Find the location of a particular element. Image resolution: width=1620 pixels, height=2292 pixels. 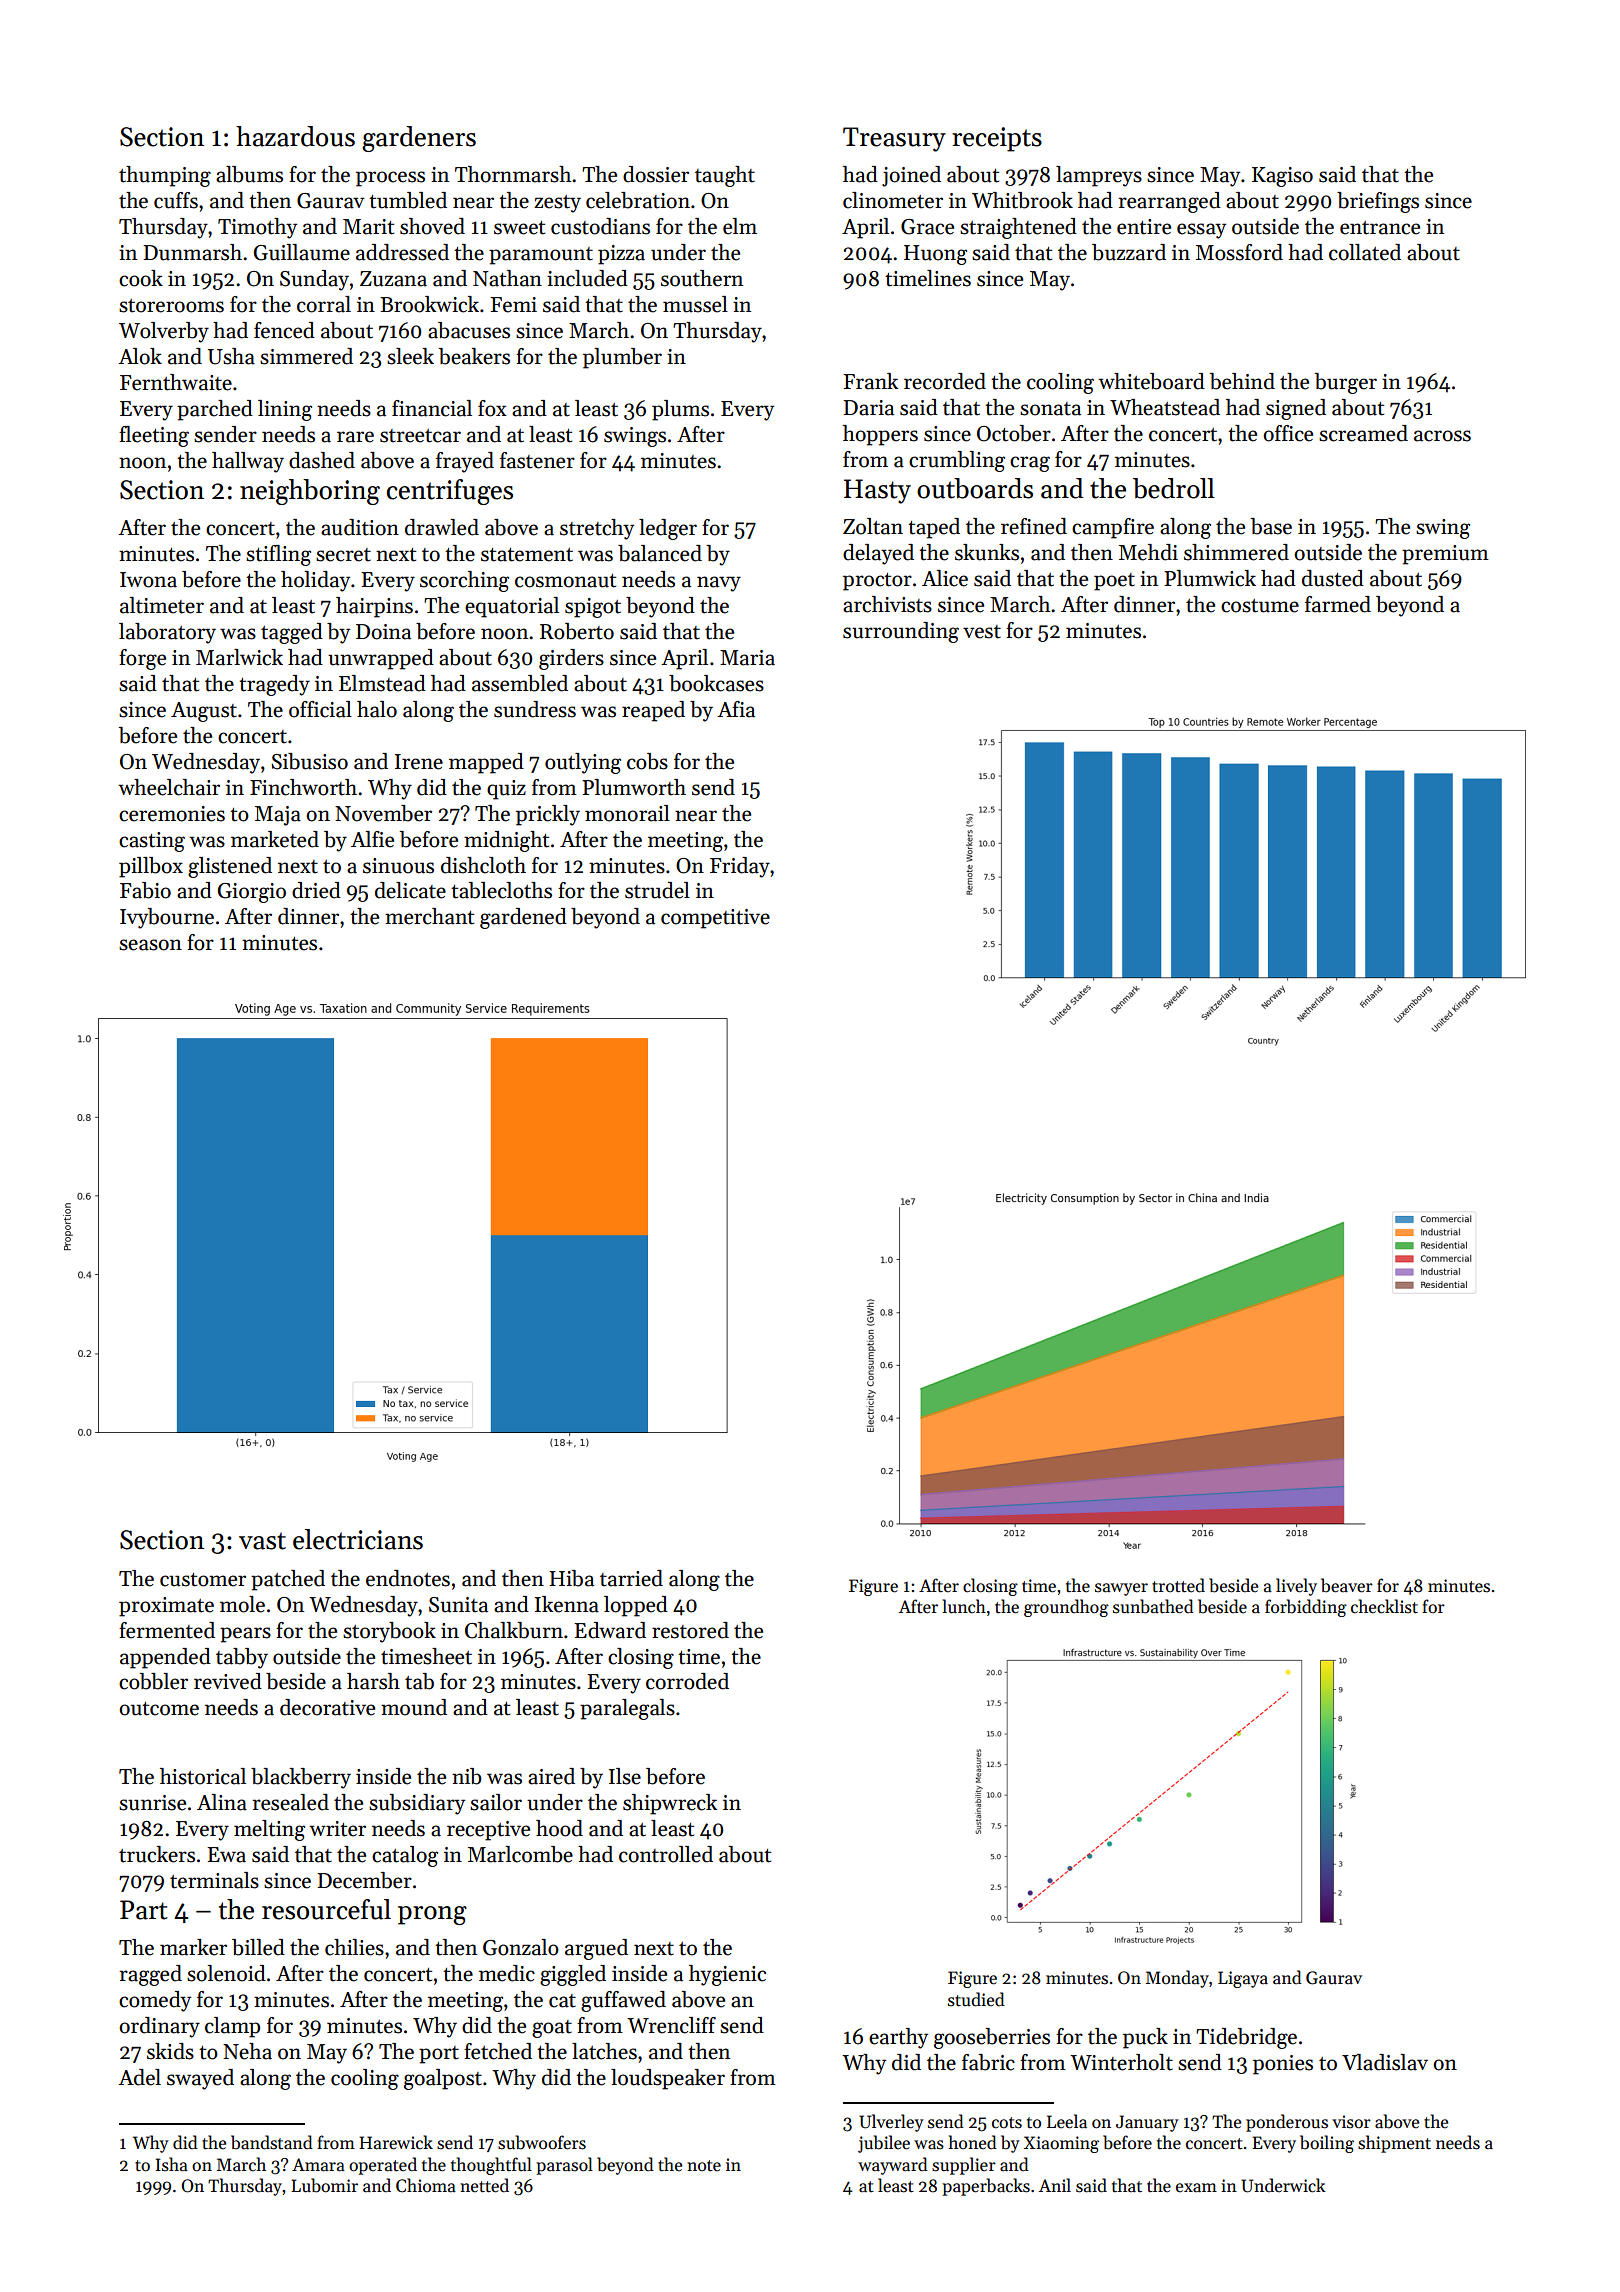

Zuzana is located at coordinates (393, 279).
